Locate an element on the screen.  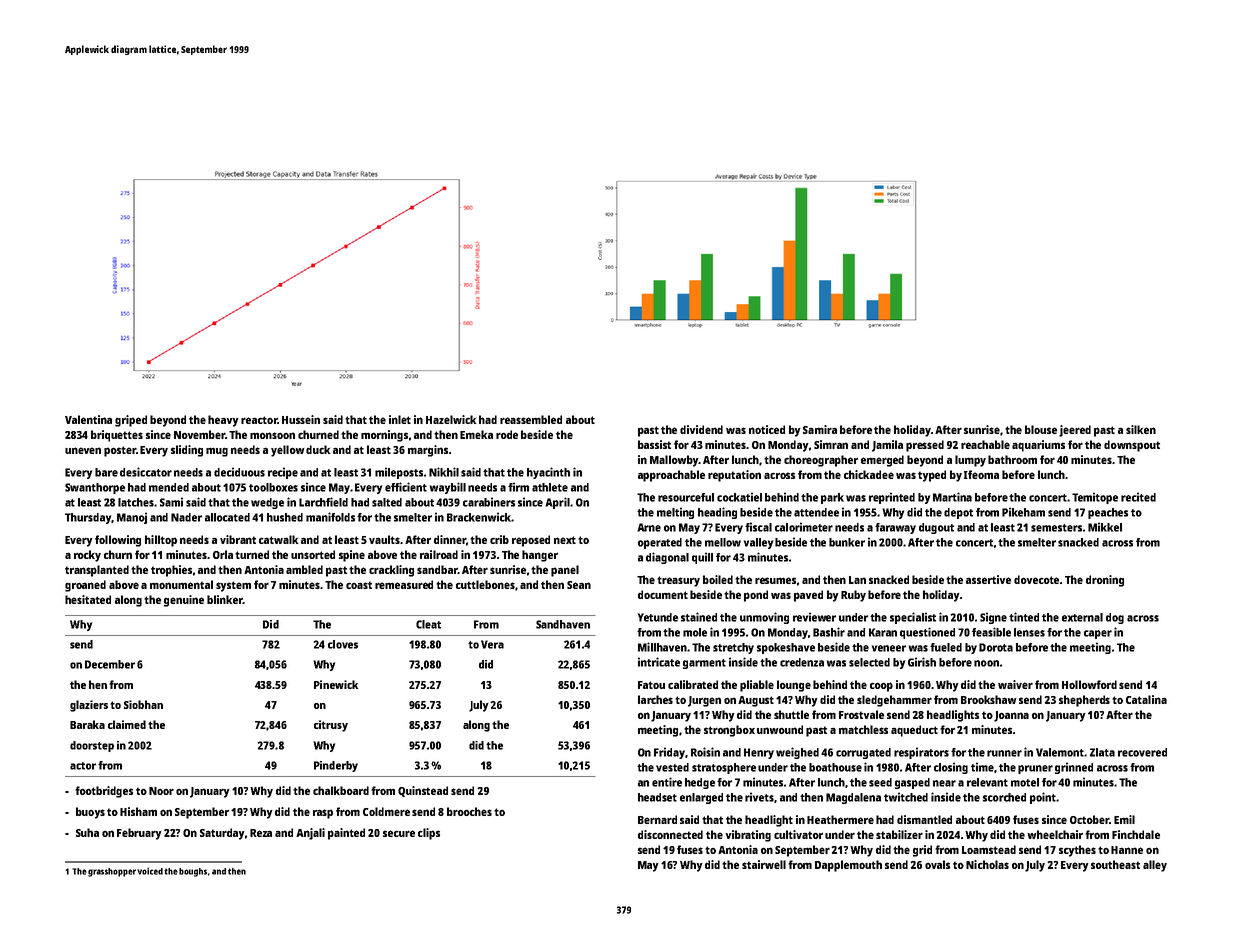
Valentina is located at coordinates (88, 419).
